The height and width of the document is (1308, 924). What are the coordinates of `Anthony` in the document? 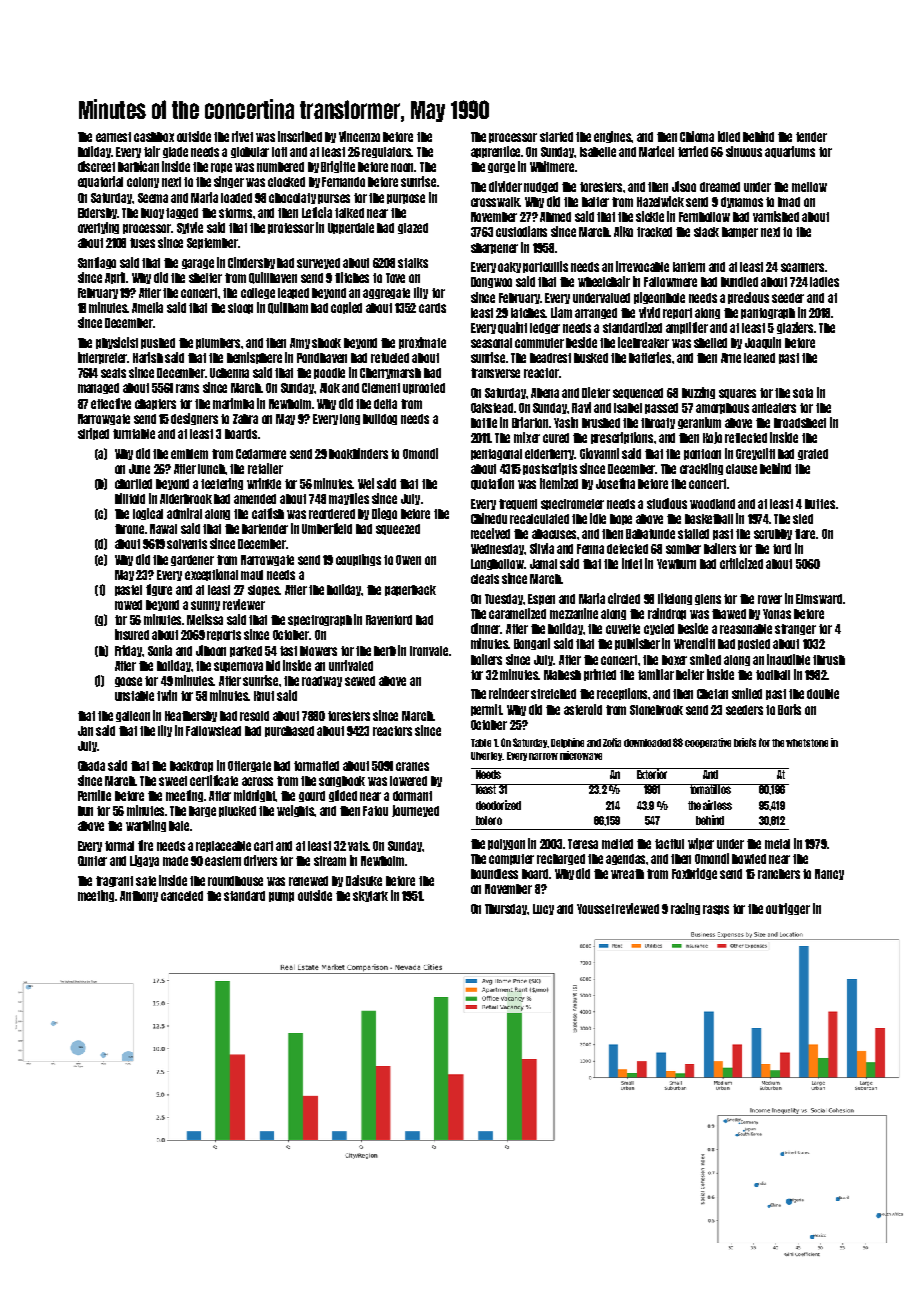 It's located at (139, 896).
